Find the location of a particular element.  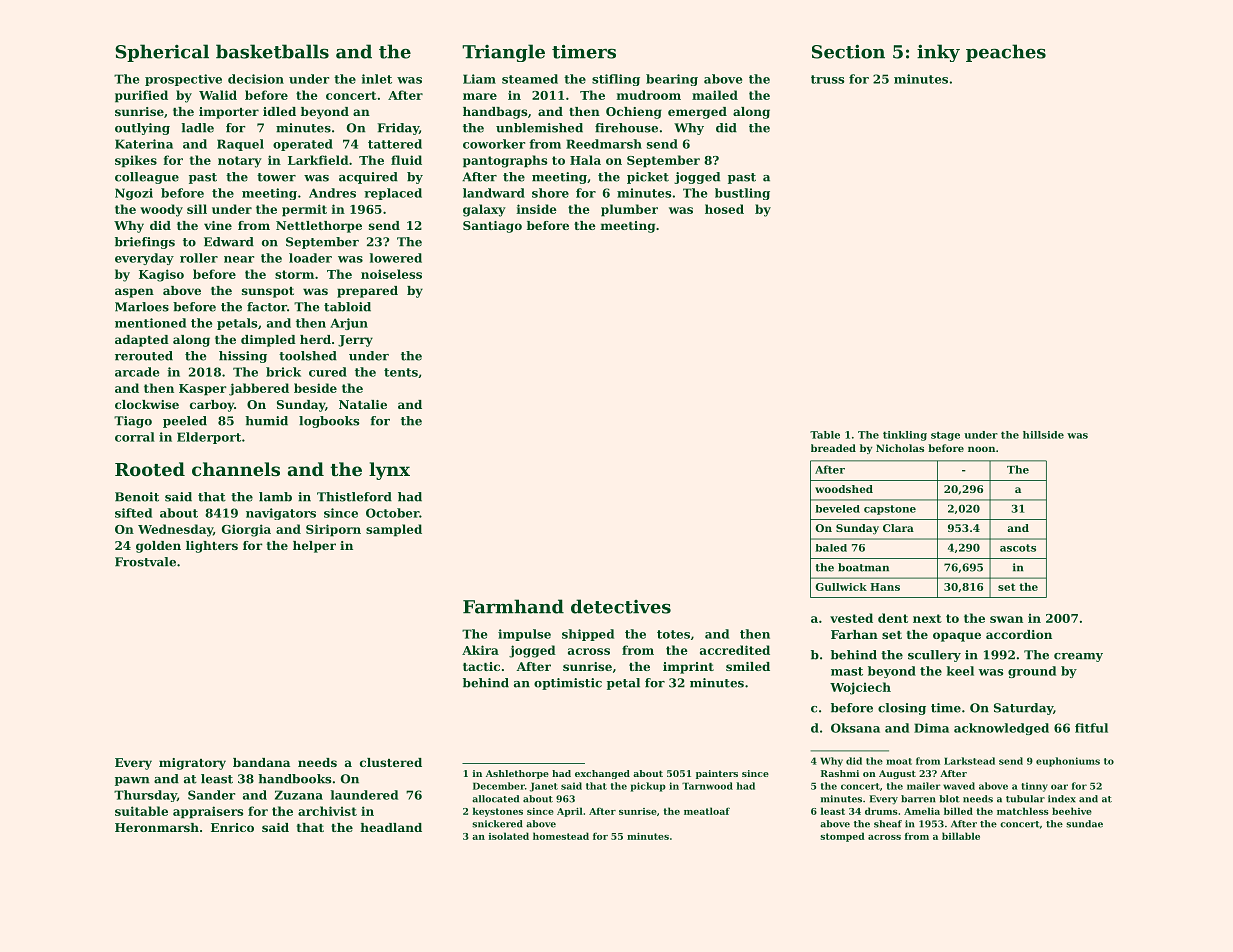

noon is located at coordinates (981, 449).
